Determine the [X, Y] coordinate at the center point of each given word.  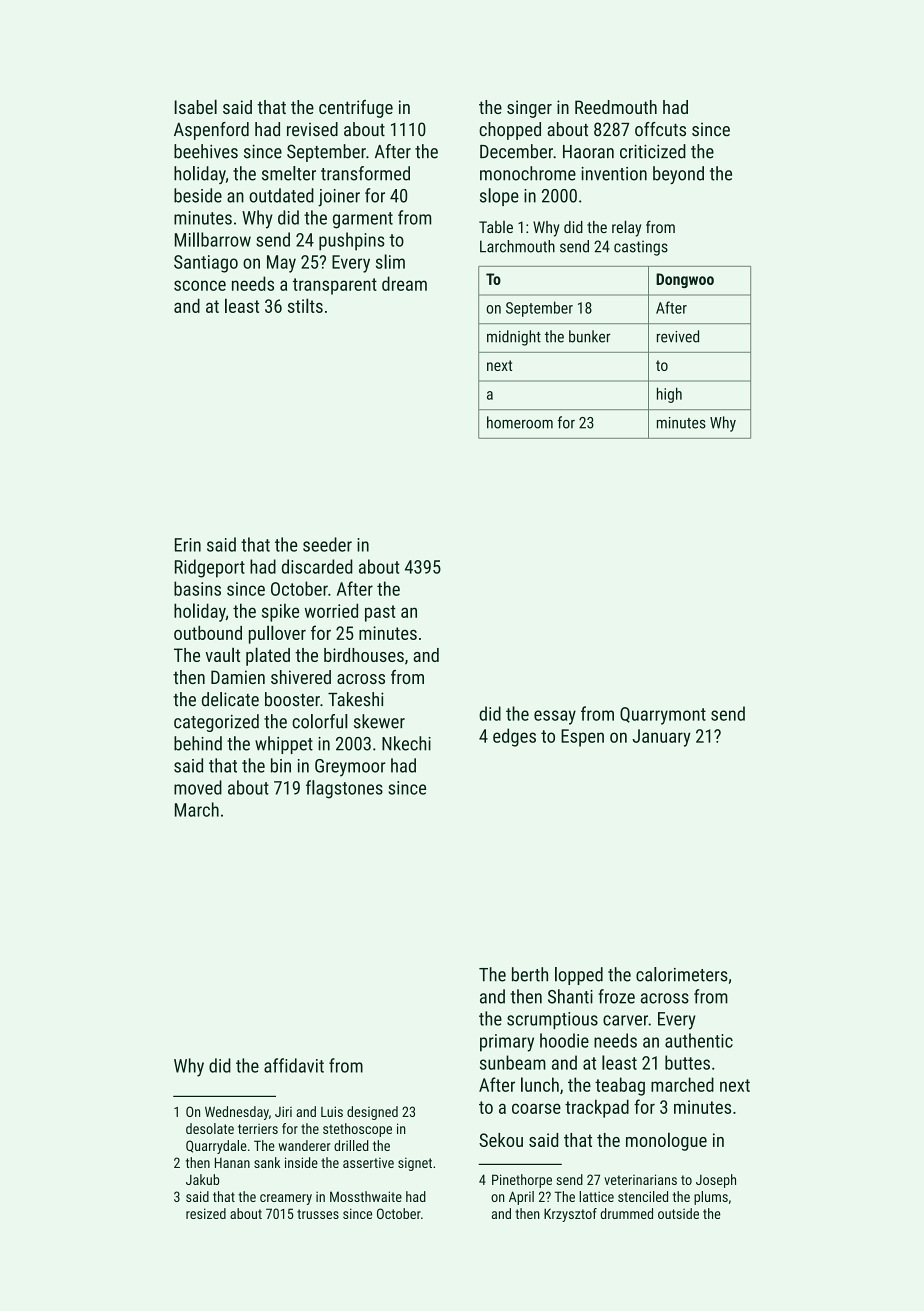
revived [678, 336]
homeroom [520, 422]
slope [499, 197]
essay [555, 717]
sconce [200, 285]
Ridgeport [210, 568]
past [380, 613]
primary [507, 1043]
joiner [339, 198]
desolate [210, 1128]
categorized [216, 723]
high [669, 395]
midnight [514, 338]
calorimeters [682, 974]
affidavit [294, 1065]
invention [614, 174]
